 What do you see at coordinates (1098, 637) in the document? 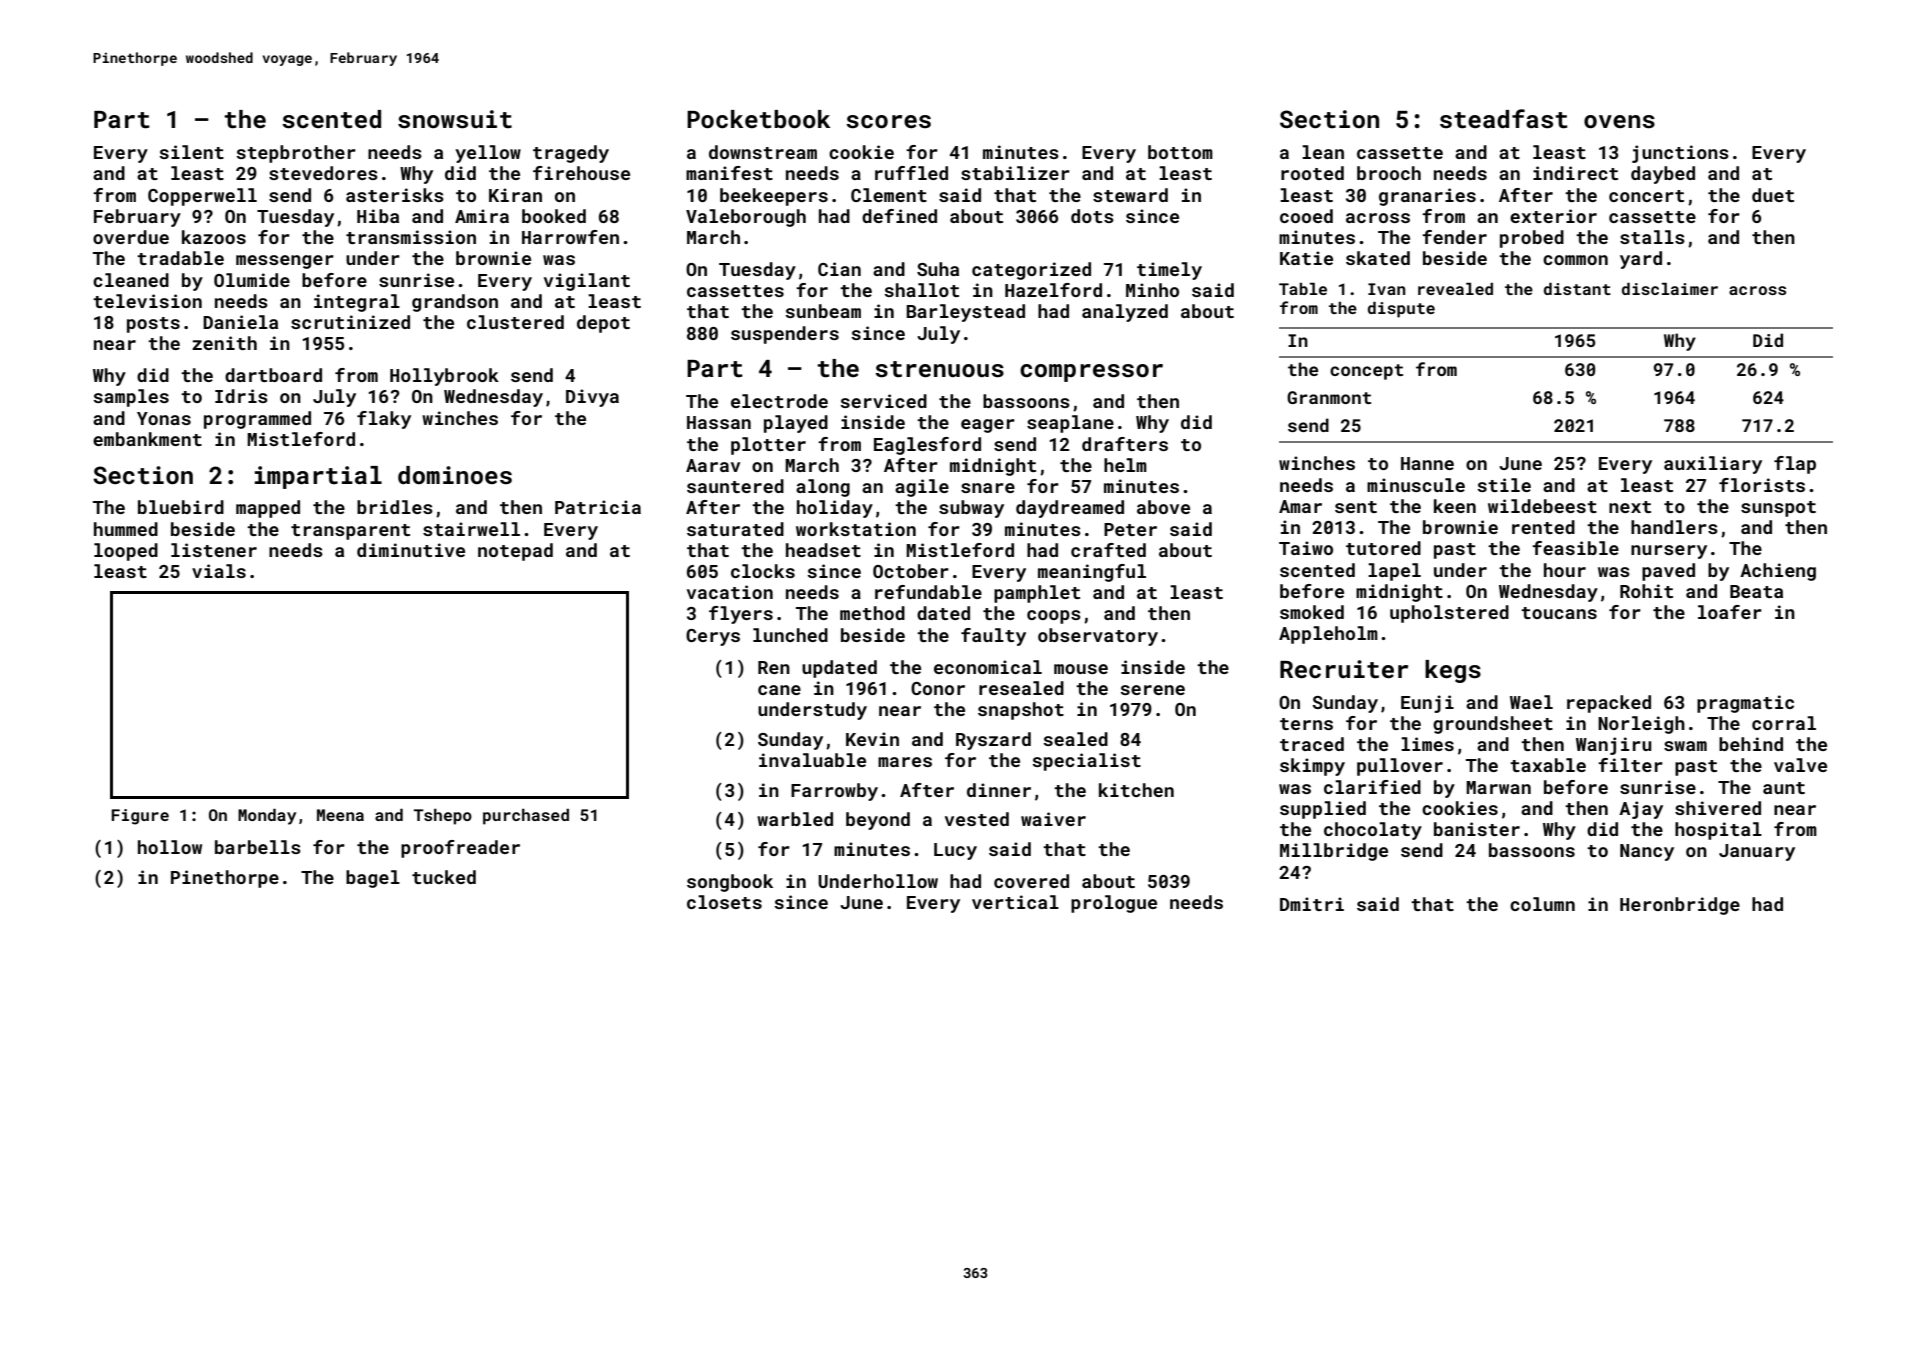
I see `observatory` at bounding box center [1098, 637].
